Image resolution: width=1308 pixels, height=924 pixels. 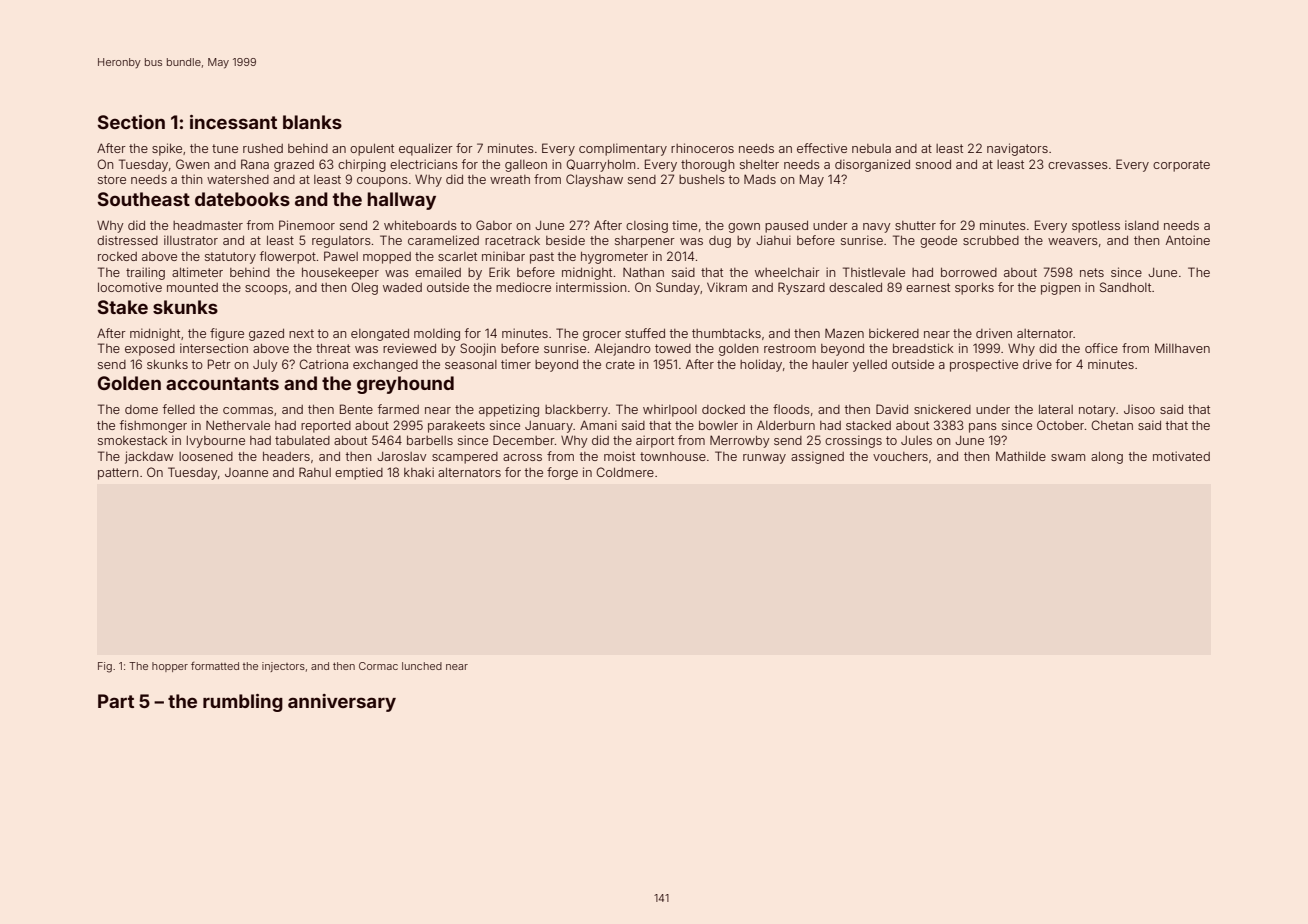 I want to click on housekeeper, so click(x=340, y=274).
